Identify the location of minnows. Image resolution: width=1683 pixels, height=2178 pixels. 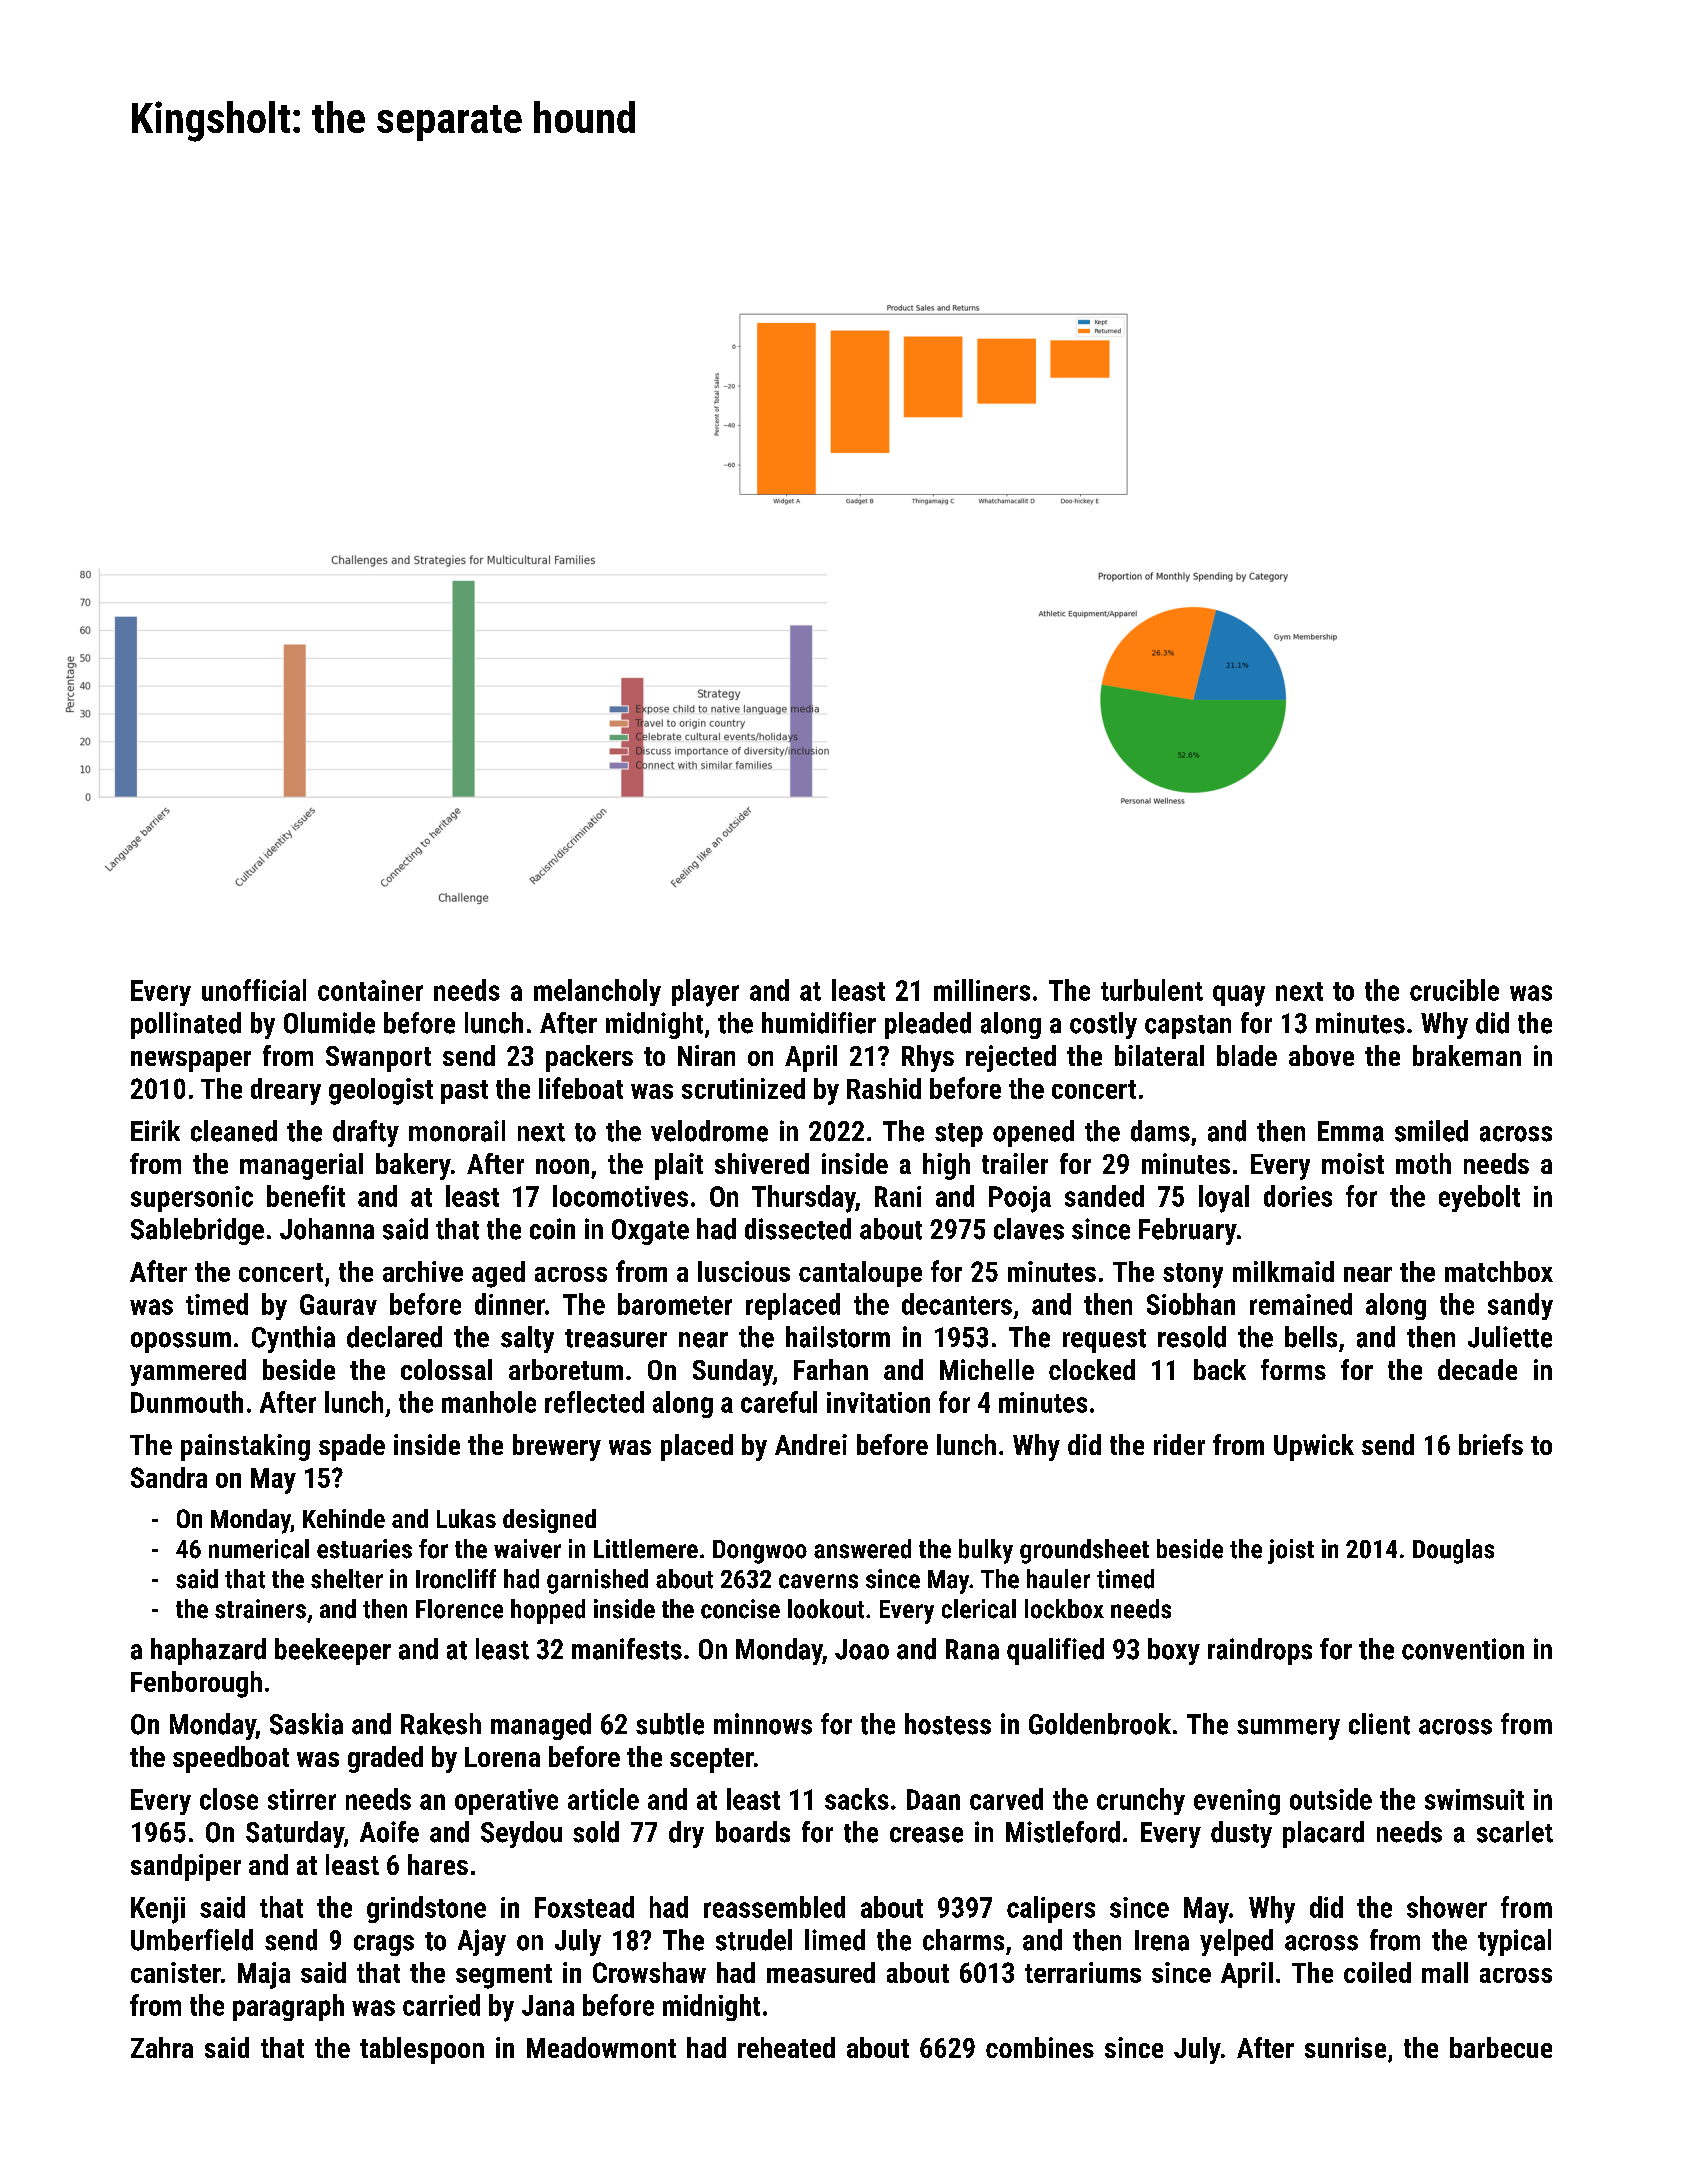
(763, 1724).
